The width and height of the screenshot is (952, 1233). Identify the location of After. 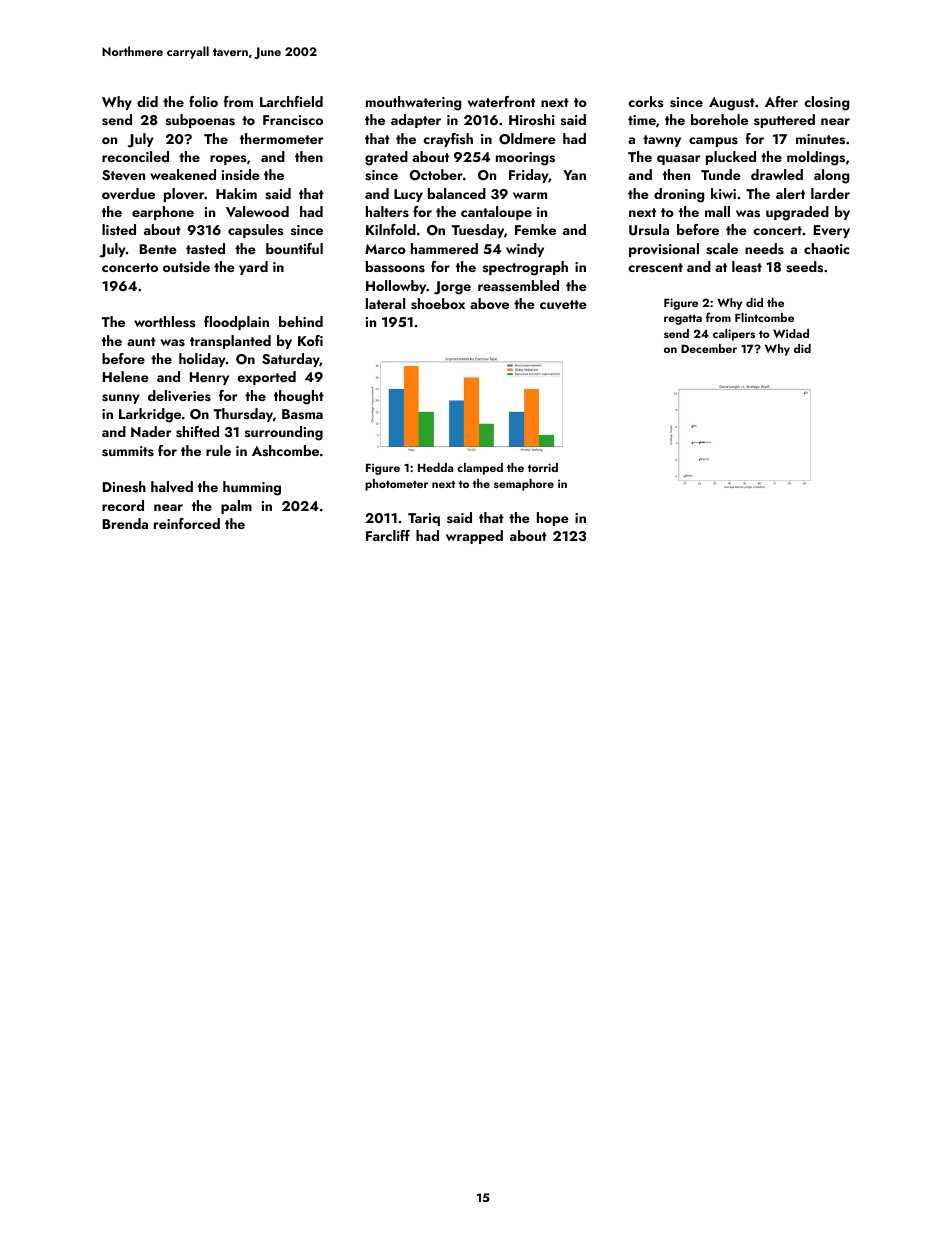
(781, 101).
